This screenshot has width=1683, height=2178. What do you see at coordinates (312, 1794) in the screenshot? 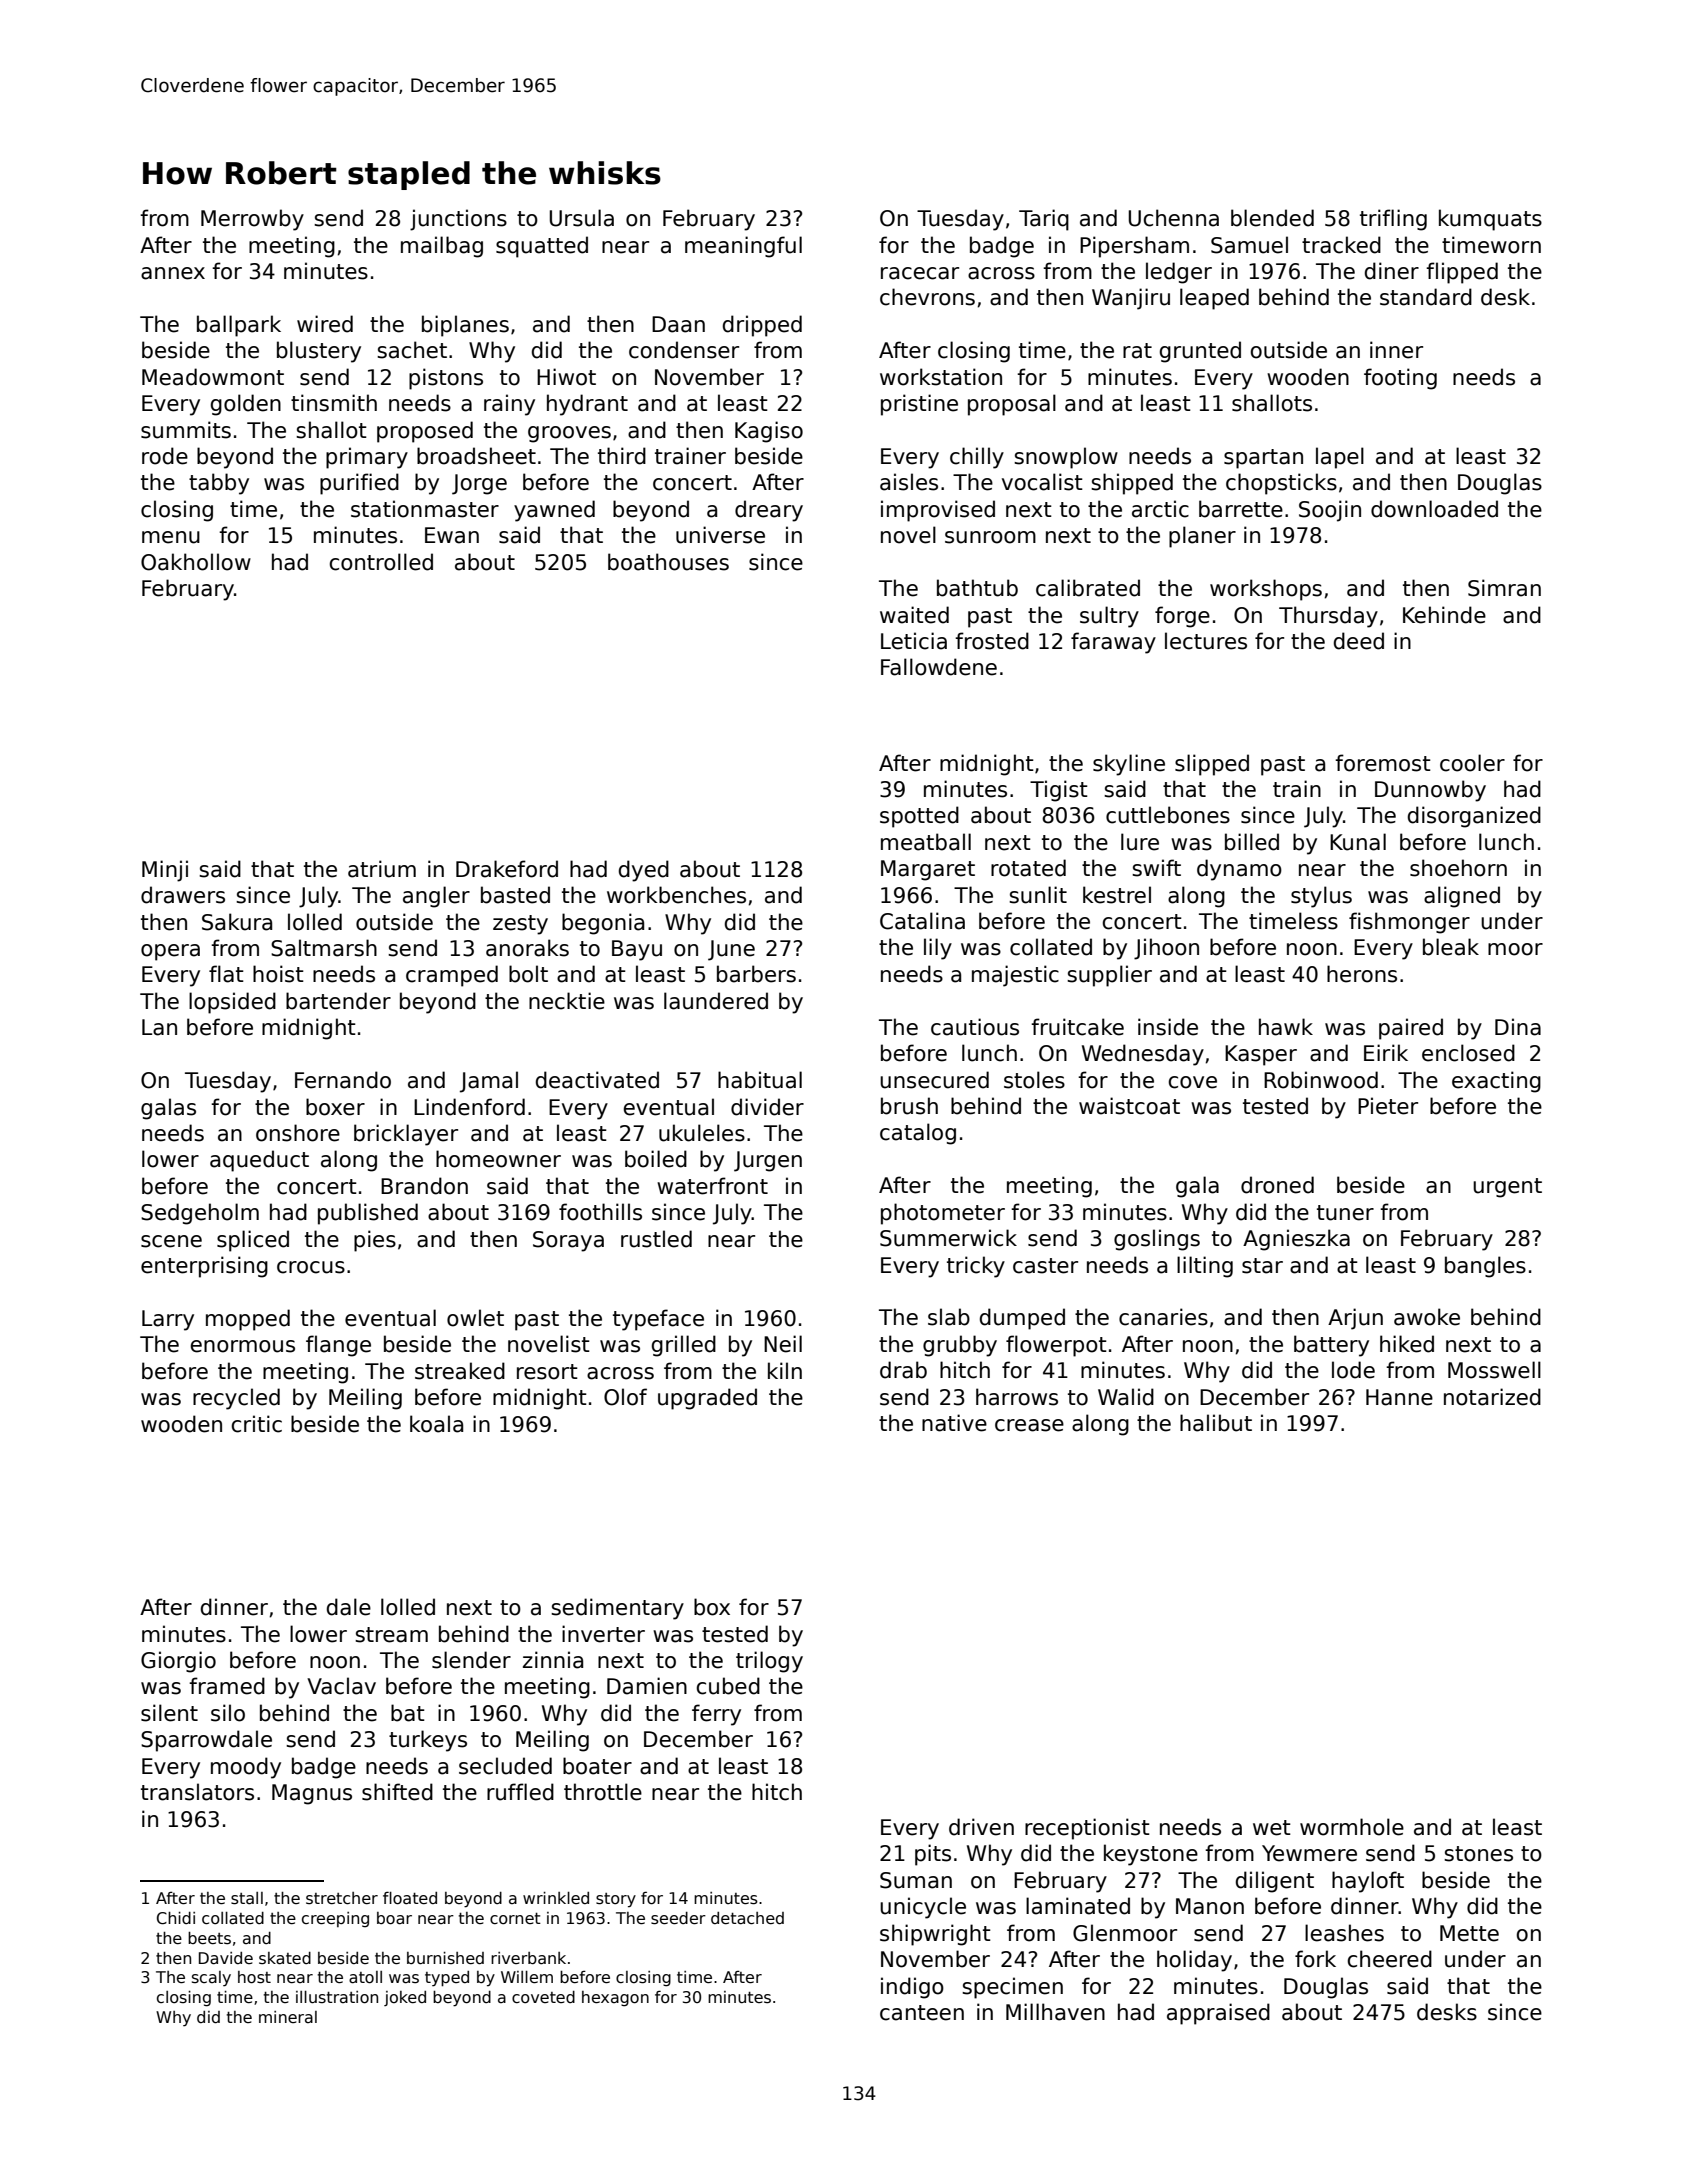
I see `Magnus` at bounding box center [312, 1794].
